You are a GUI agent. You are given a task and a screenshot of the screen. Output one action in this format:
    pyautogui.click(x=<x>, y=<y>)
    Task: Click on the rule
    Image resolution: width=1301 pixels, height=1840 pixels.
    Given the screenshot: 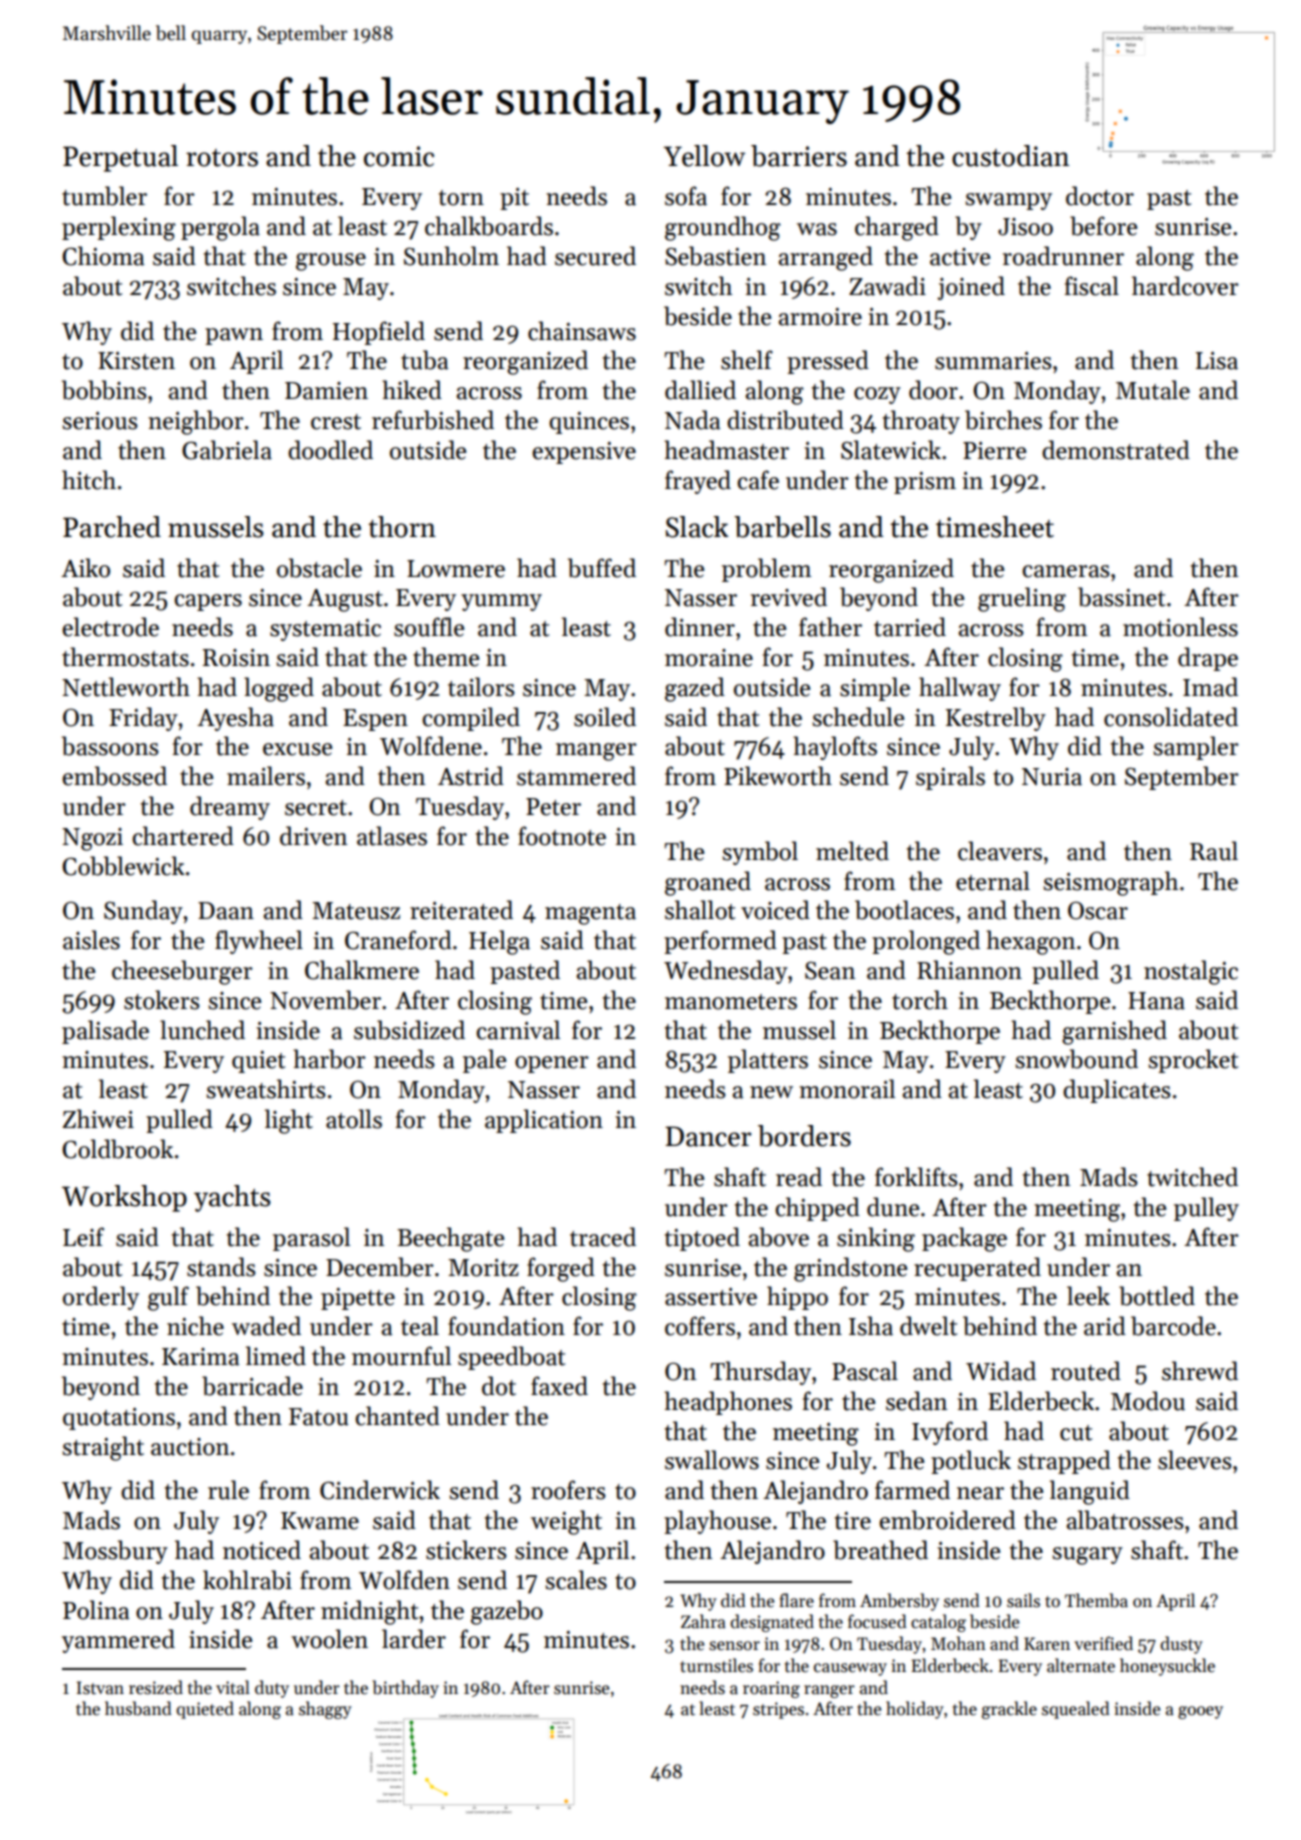 What is the action you would take?
    pyautogui.click(x=228, y=1490)
